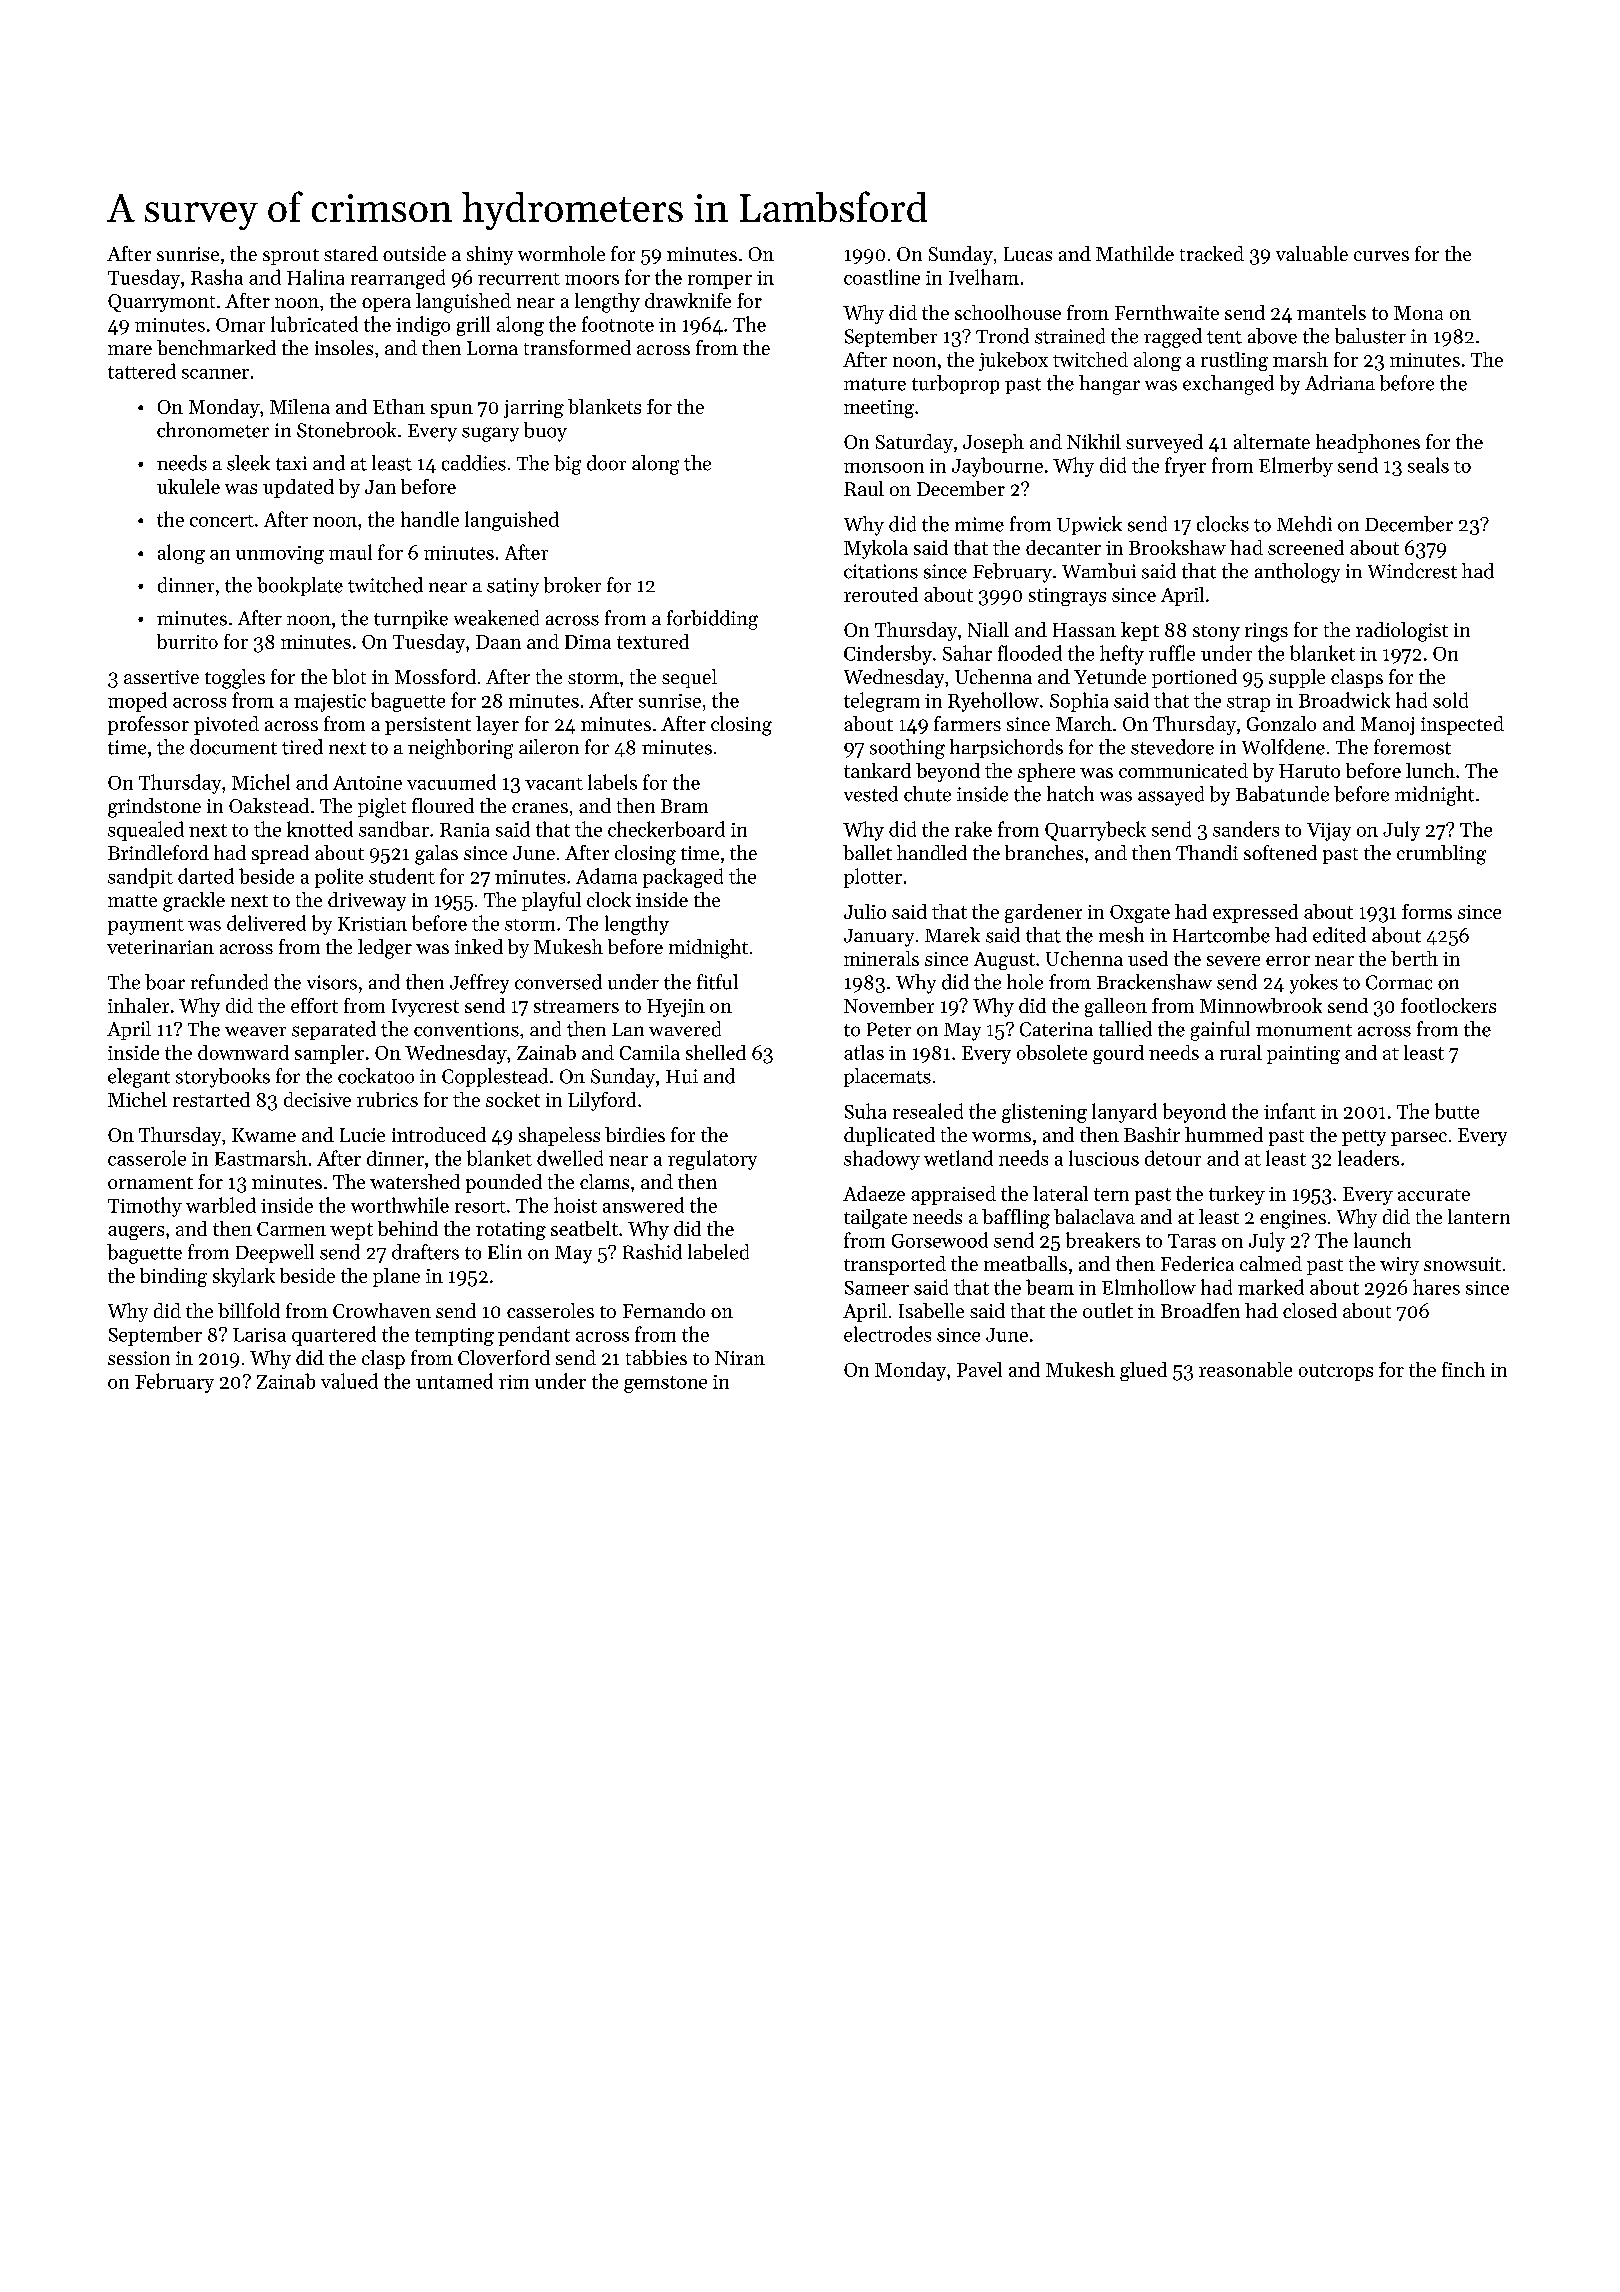  Describe the element at coordinates (330, 703) in the screenshot. I see `majestic` at that location.
